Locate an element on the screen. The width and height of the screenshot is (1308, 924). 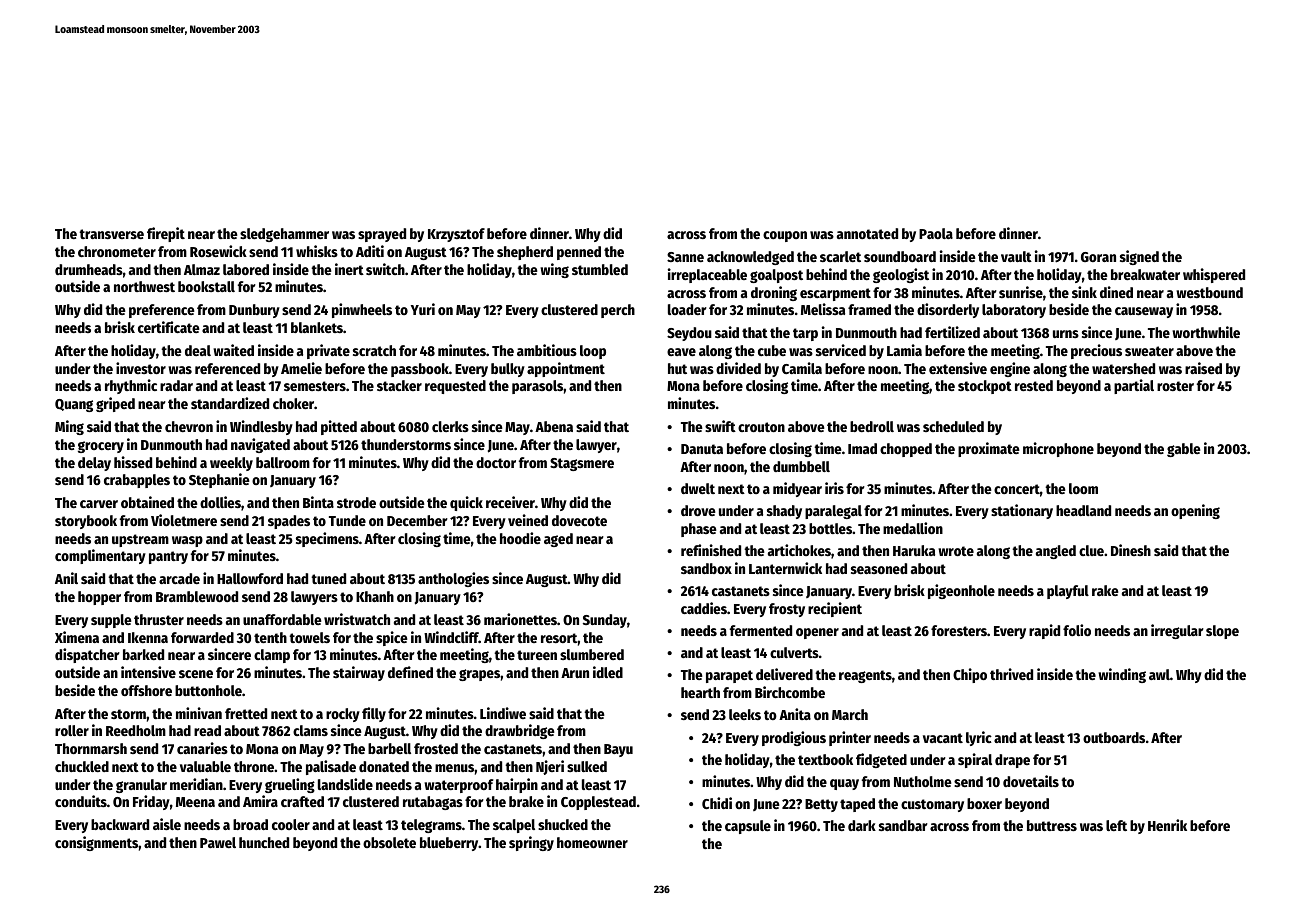
coupon is located at coordinates (785, 236).
